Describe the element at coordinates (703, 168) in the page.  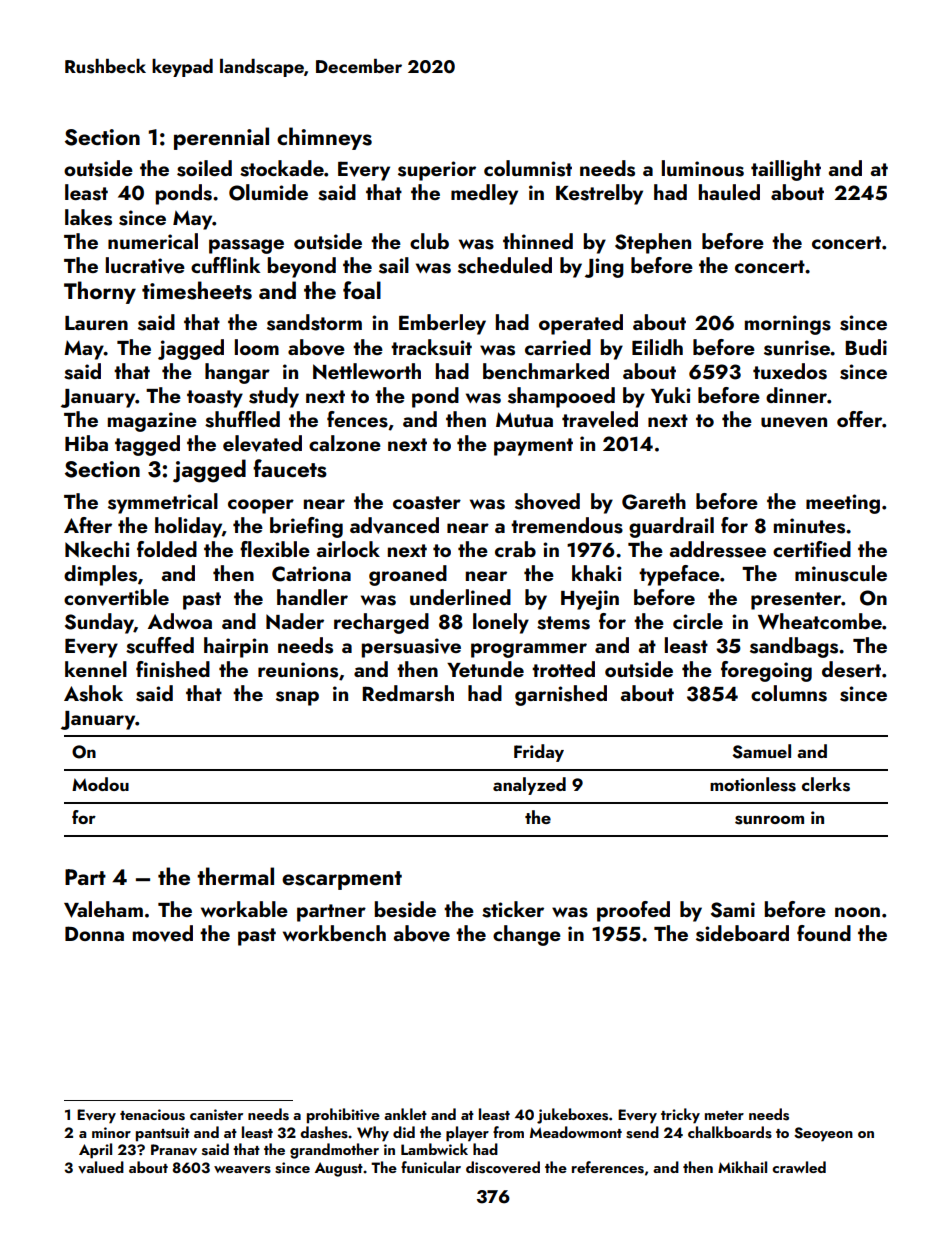
I see `luminous` at that location.
